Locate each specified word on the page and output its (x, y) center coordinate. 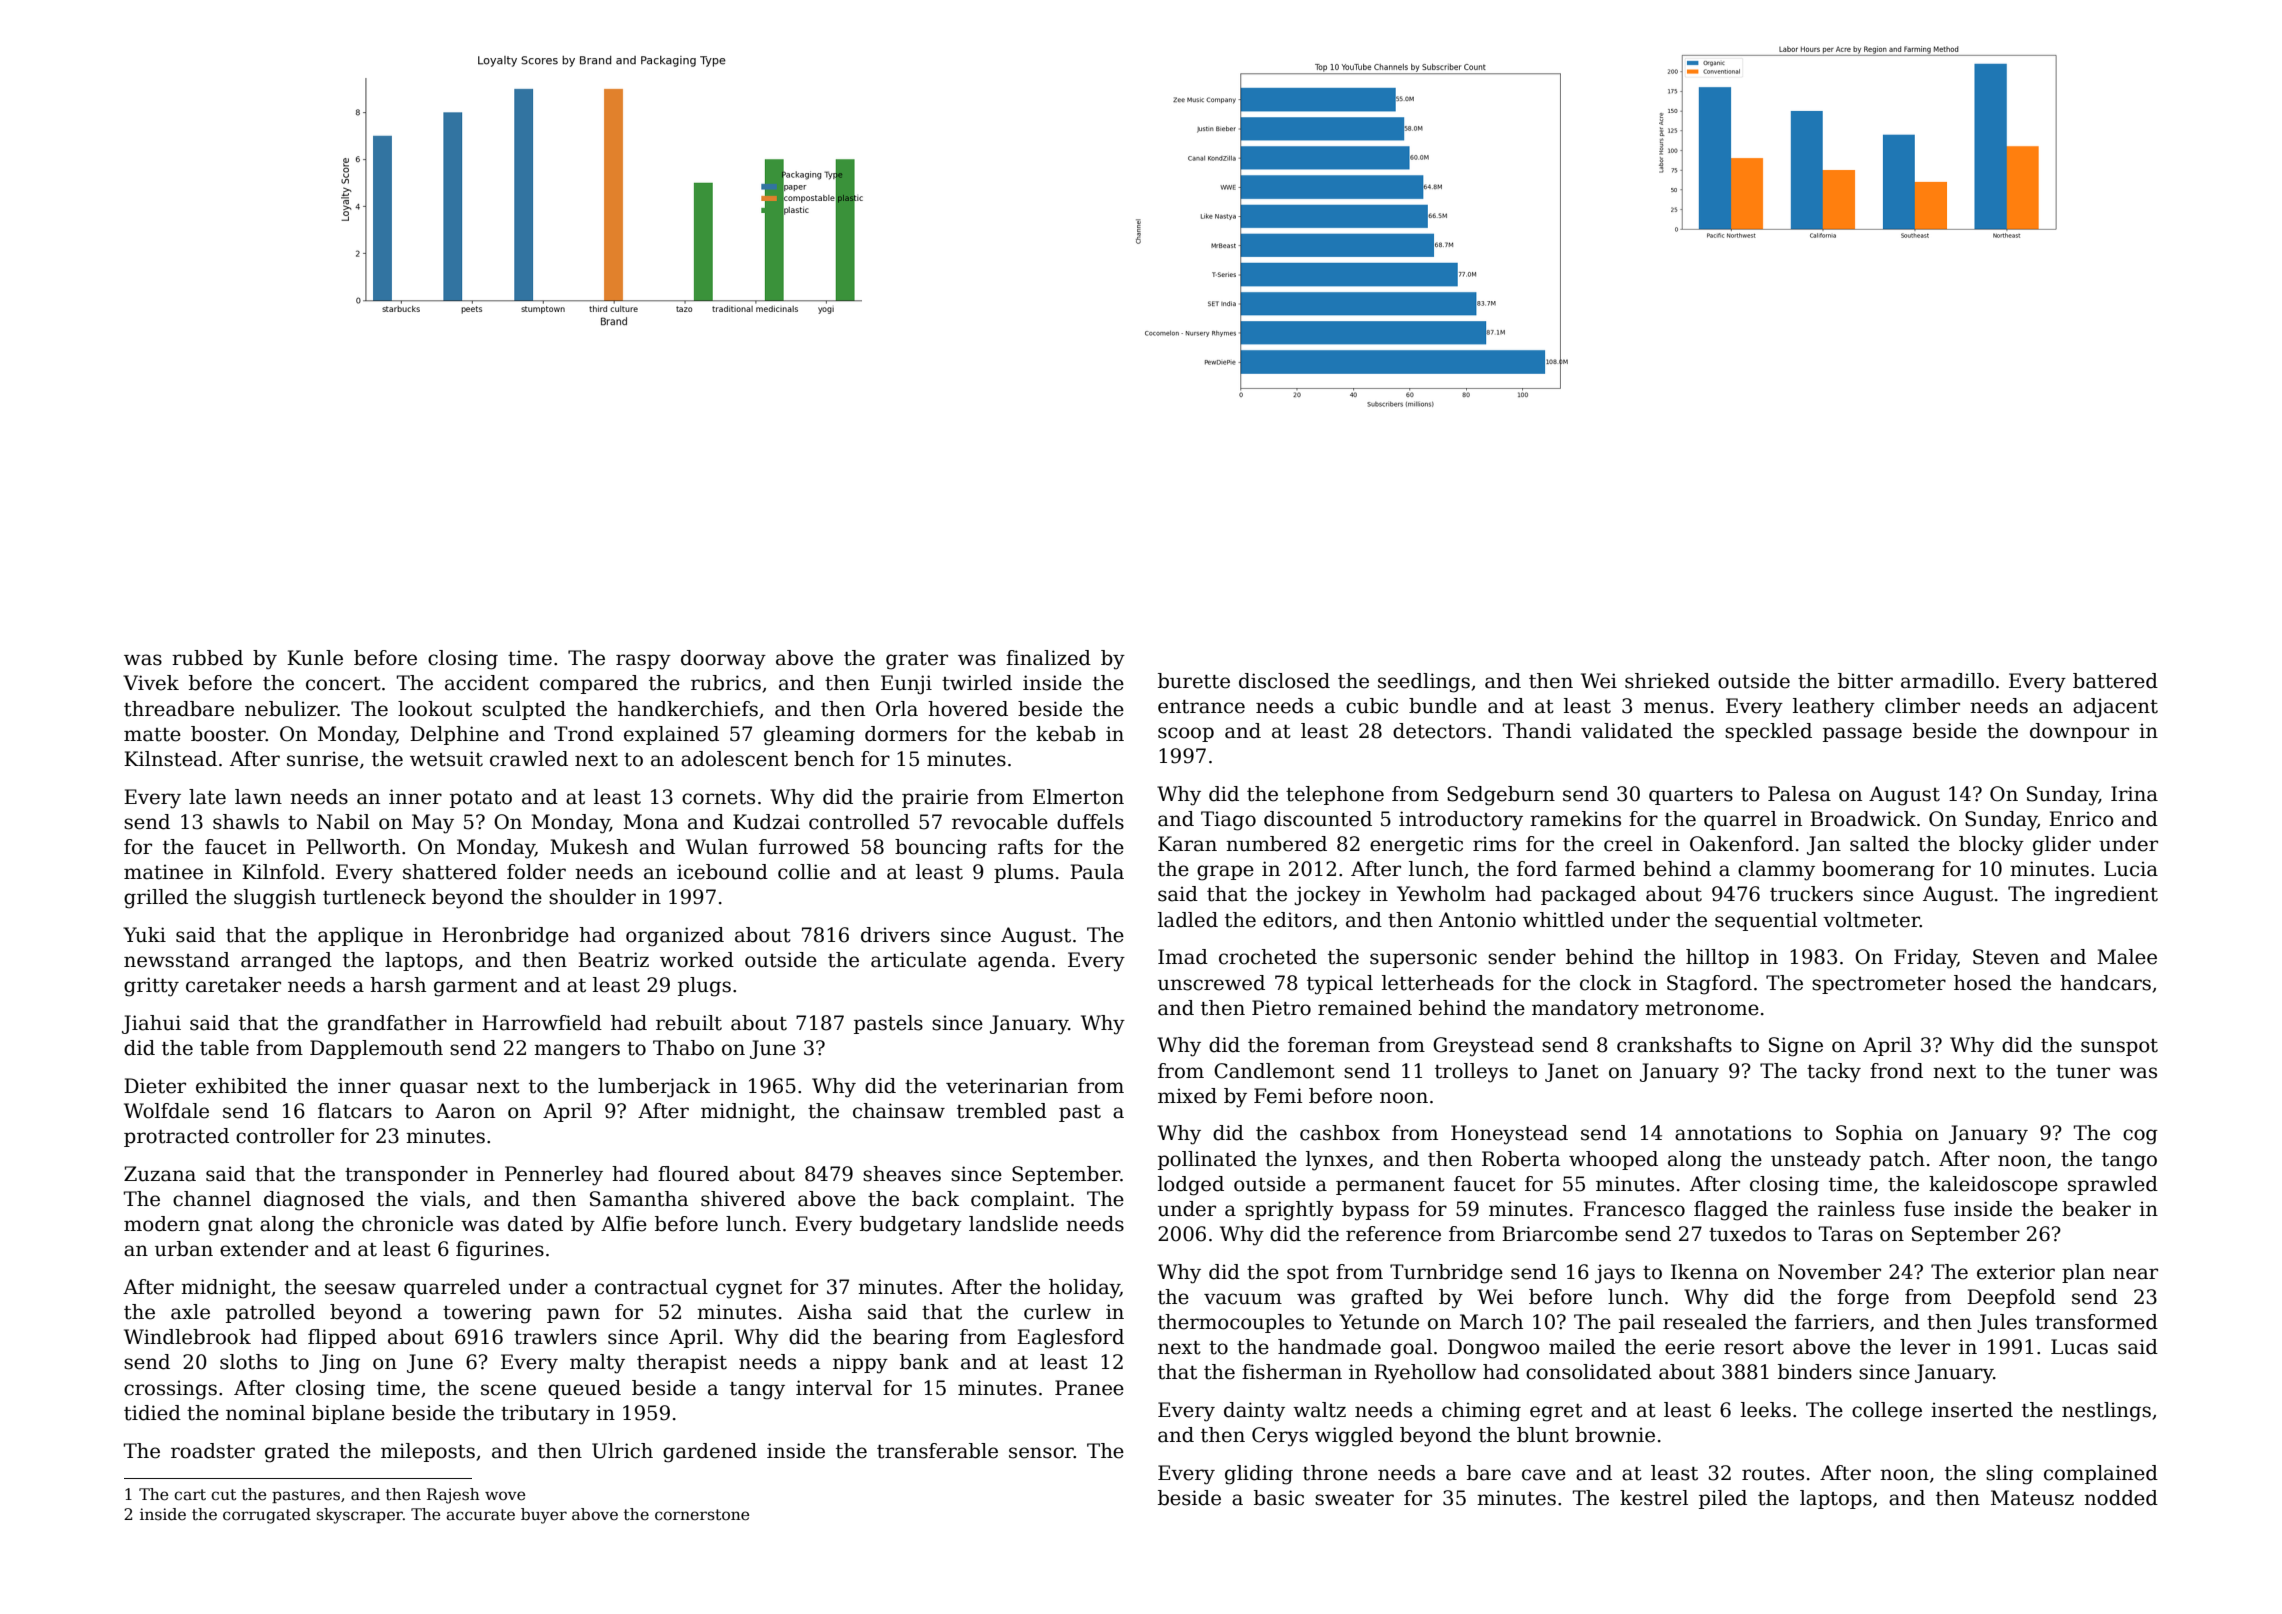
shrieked (1667, 681)
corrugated (267, 1516)
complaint (1020, 1200)
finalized (1048, 658)
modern (162, 1224)
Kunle (315, 658)
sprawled (2113, 1185)
